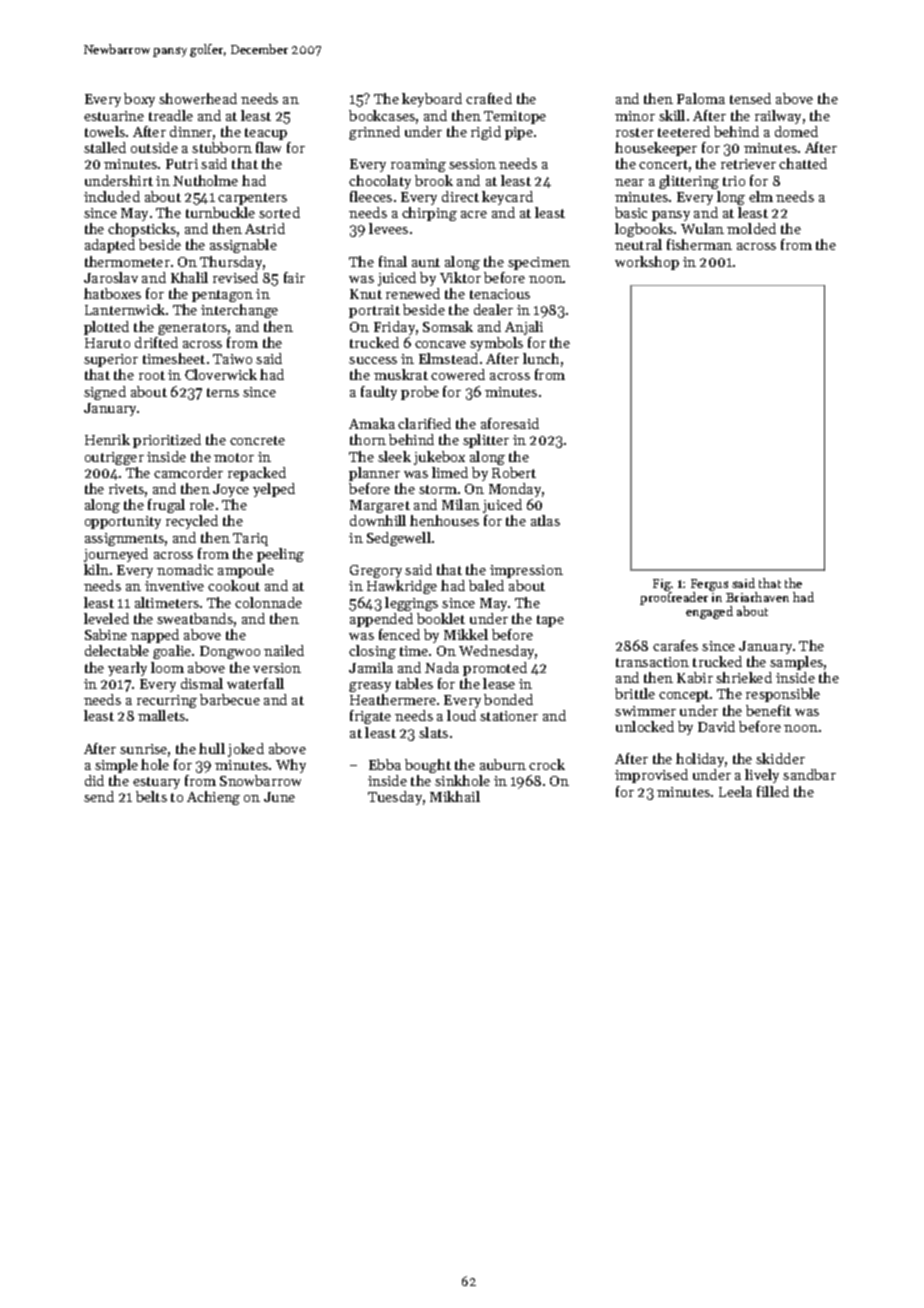  What do you see at coordinates (709, 585) in the document?
I see `Fergus` at bounding box center [709, 585].
